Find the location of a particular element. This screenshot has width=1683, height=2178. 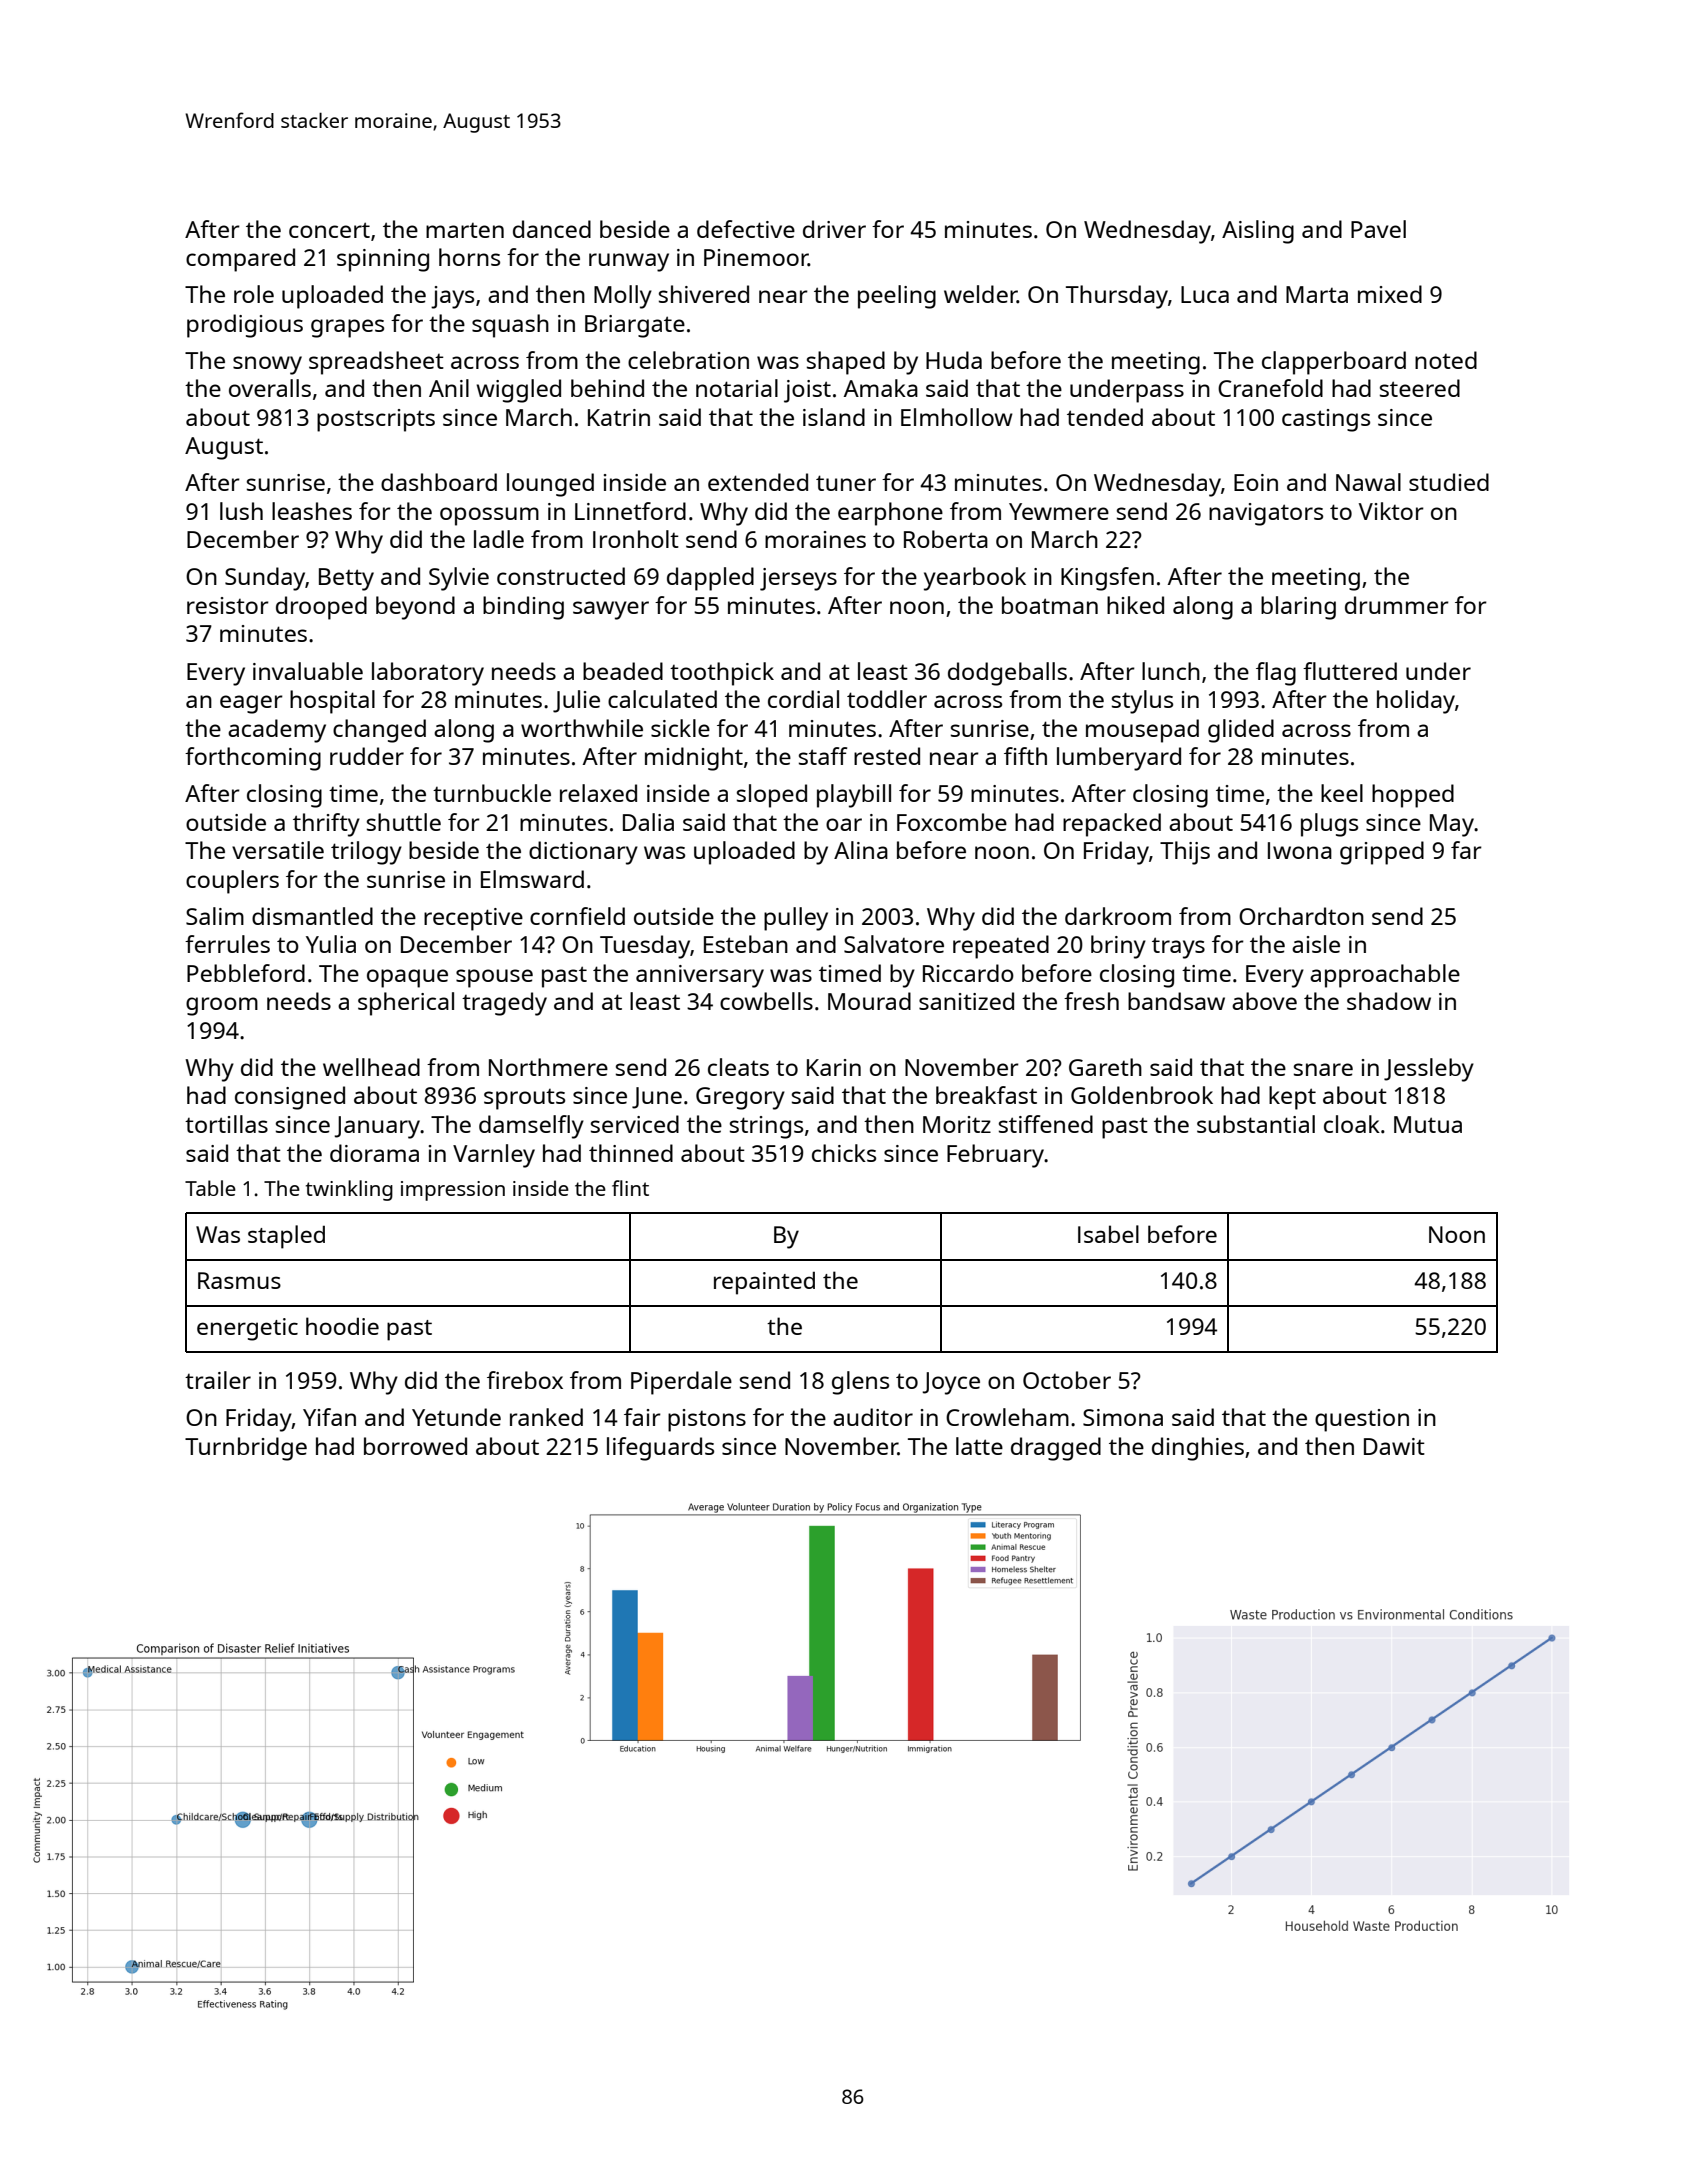

trilogy is located at coordinates (366, 853).
